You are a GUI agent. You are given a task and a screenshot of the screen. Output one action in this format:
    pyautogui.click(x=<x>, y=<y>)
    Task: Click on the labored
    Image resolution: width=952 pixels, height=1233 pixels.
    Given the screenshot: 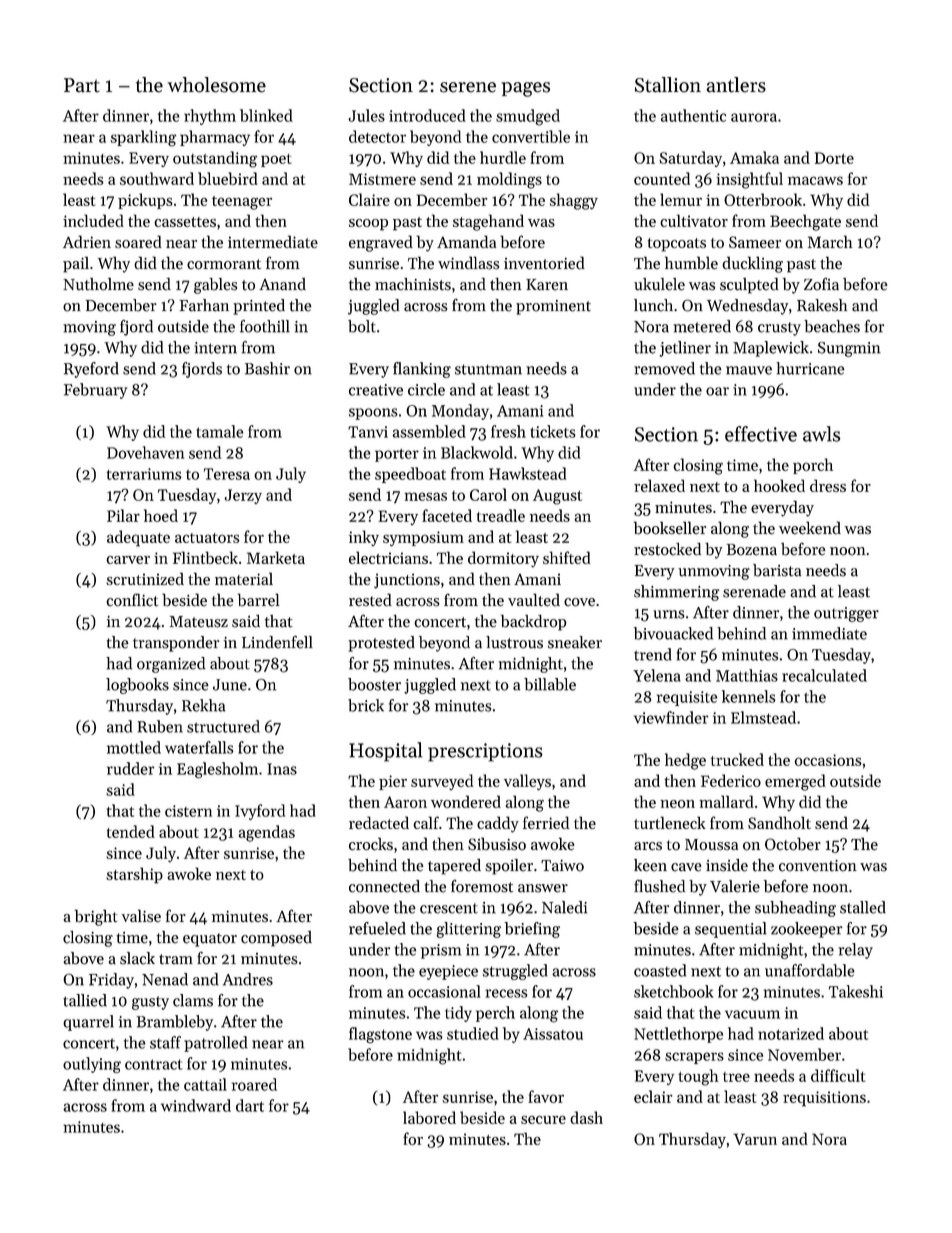 What is the action you would take?
    pyautogui.click(x=429, y=1117)
